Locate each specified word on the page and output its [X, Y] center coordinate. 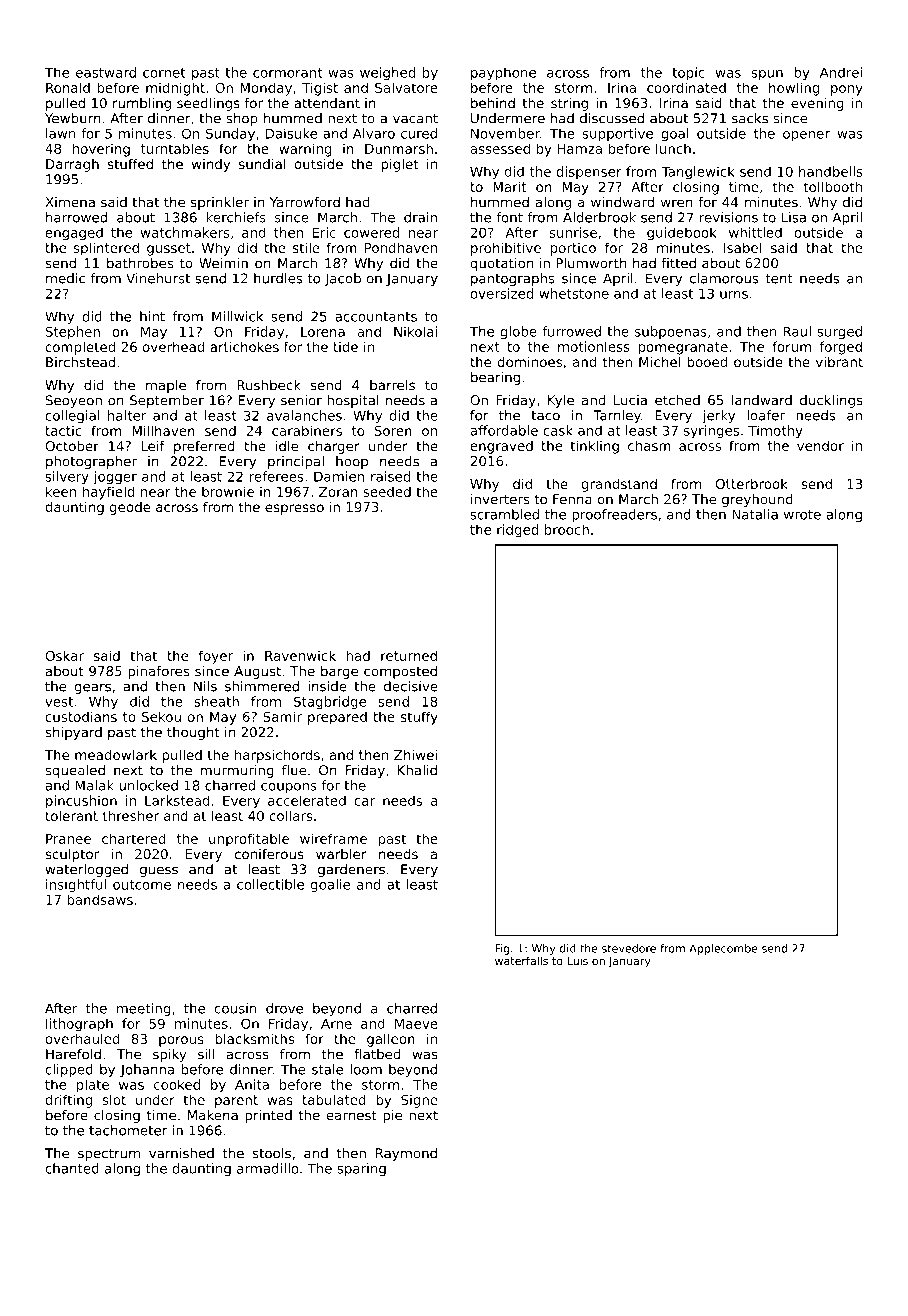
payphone [503, 74]
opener [806, 136]
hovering [101, 150]
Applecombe [723, 949]
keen [61, 491]
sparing [361, 1170]
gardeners [351, 870]
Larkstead [177, 800]
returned [409, 655]
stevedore [629, 948]
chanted [72, 1168]
